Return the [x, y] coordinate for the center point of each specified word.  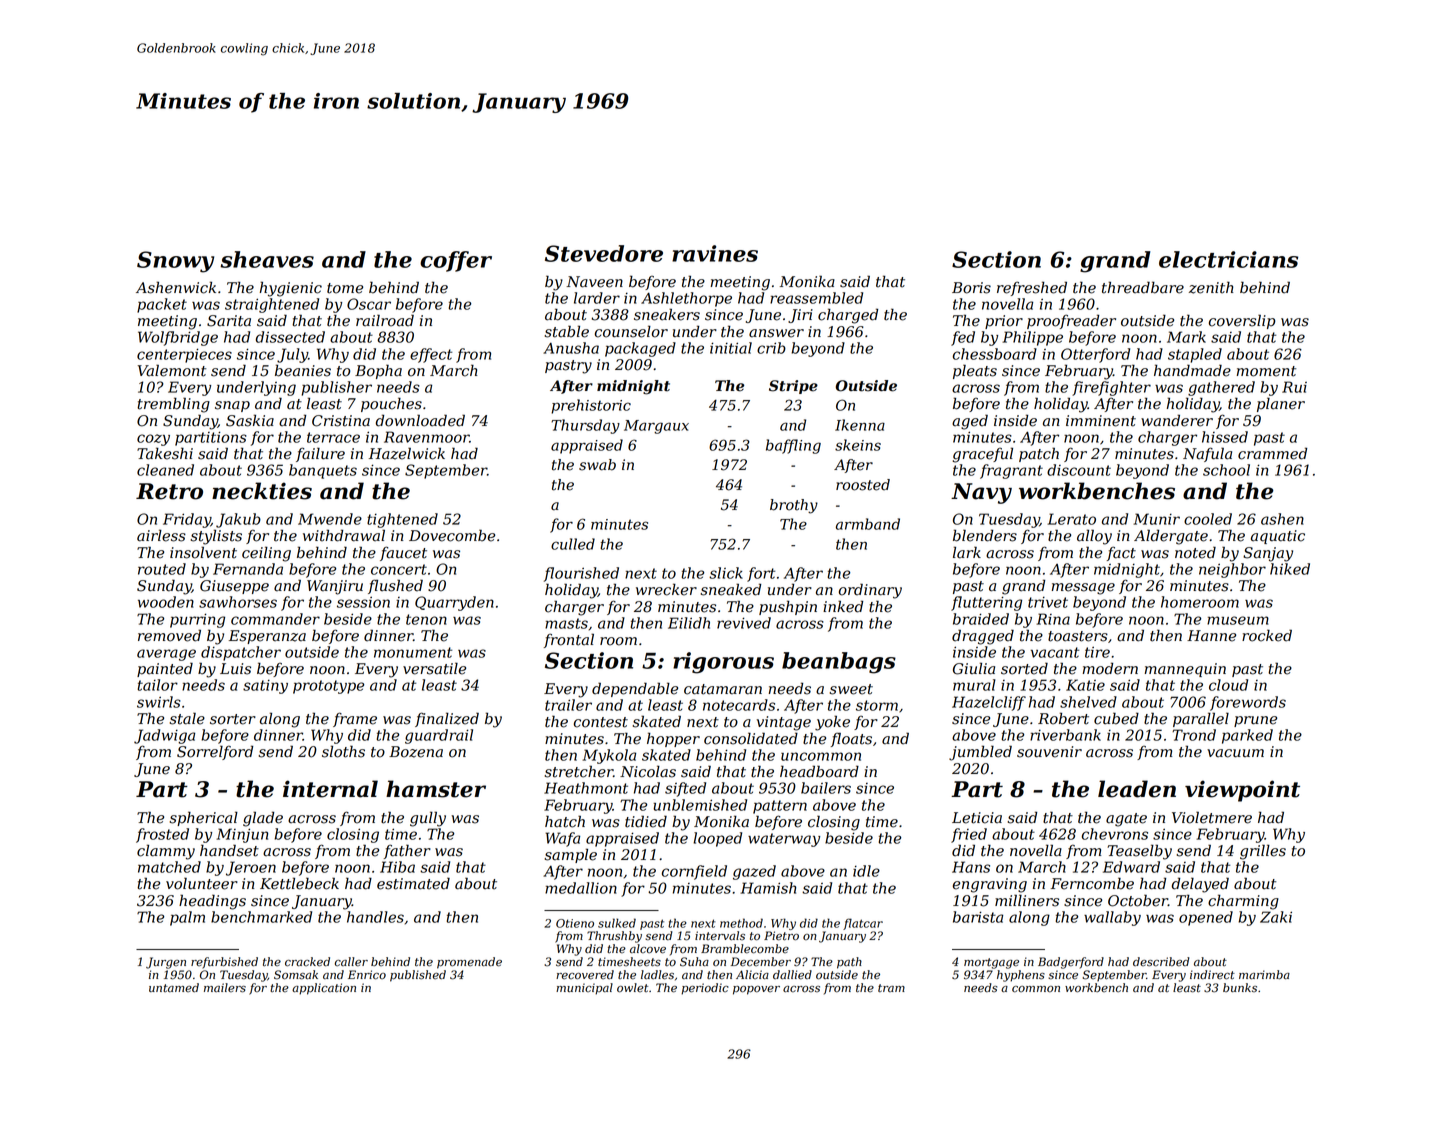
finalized [447, 719]
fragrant [1011, 471]
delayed [1200, 885]
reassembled [816, 298]
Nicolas [648, 771]
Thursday [585, 426]
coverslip [1242, 321]
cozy [153, 440]
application [324, 989]
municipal [584, 989]
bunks [1240, 987]
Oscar [369, 304]
